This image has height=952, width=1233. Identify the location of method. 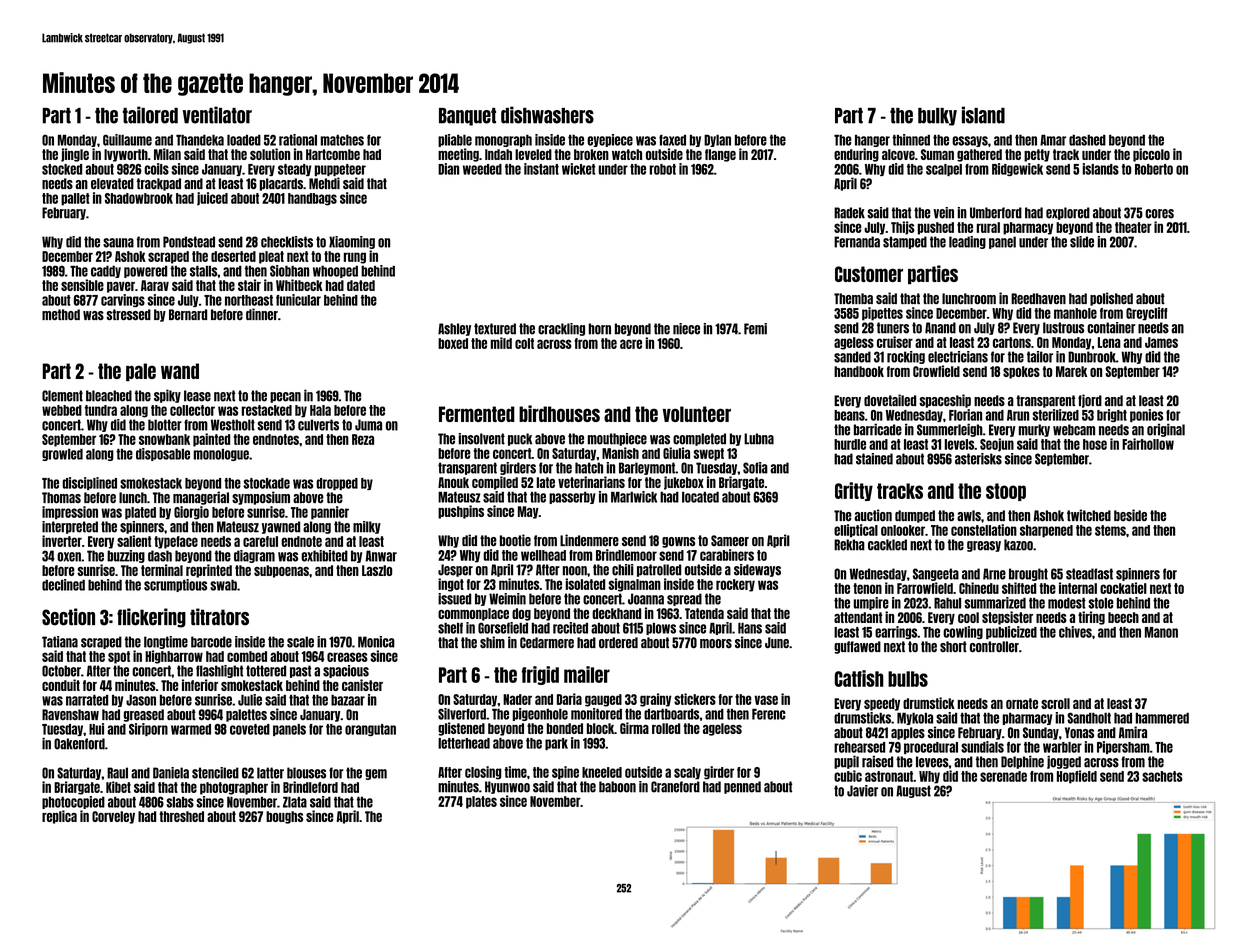
(61, 314).
